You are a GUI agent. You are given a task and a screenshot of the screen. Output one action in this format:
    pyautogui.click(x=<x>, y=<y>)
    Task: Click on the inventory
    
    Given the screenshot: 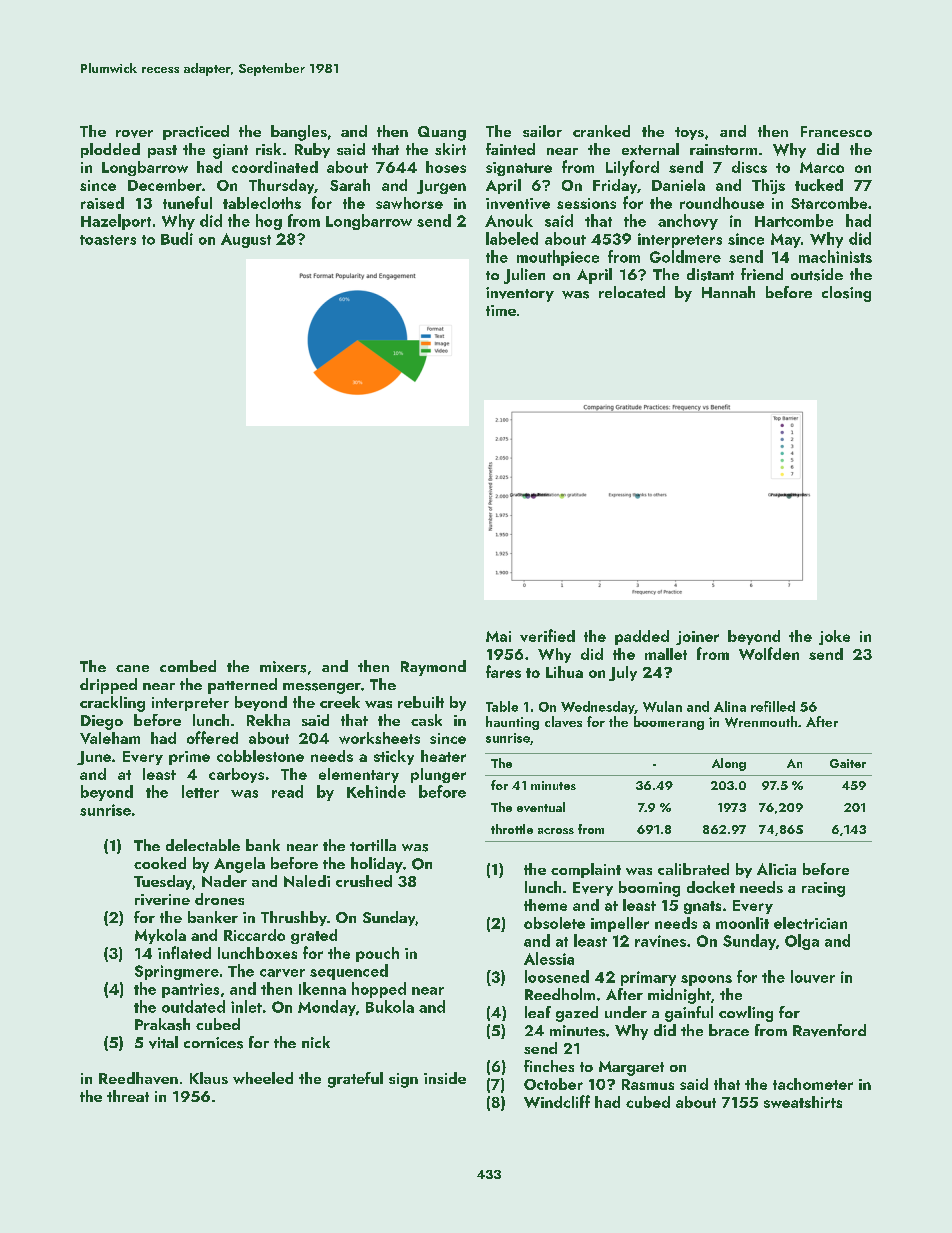 What is the action you would take?
    pyautogui.click(x=520, y=294)
